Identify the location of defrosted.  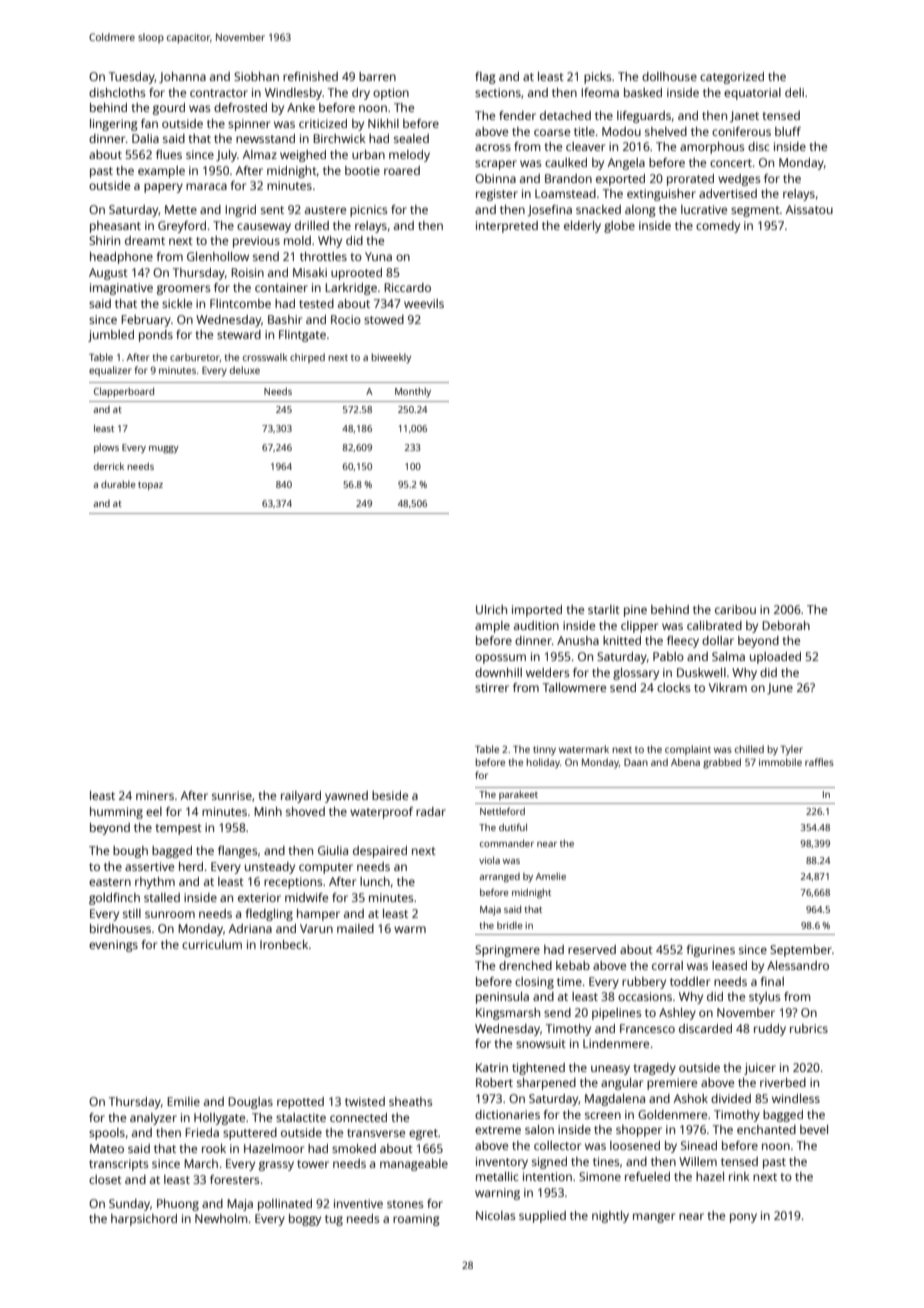
(240, 107).
